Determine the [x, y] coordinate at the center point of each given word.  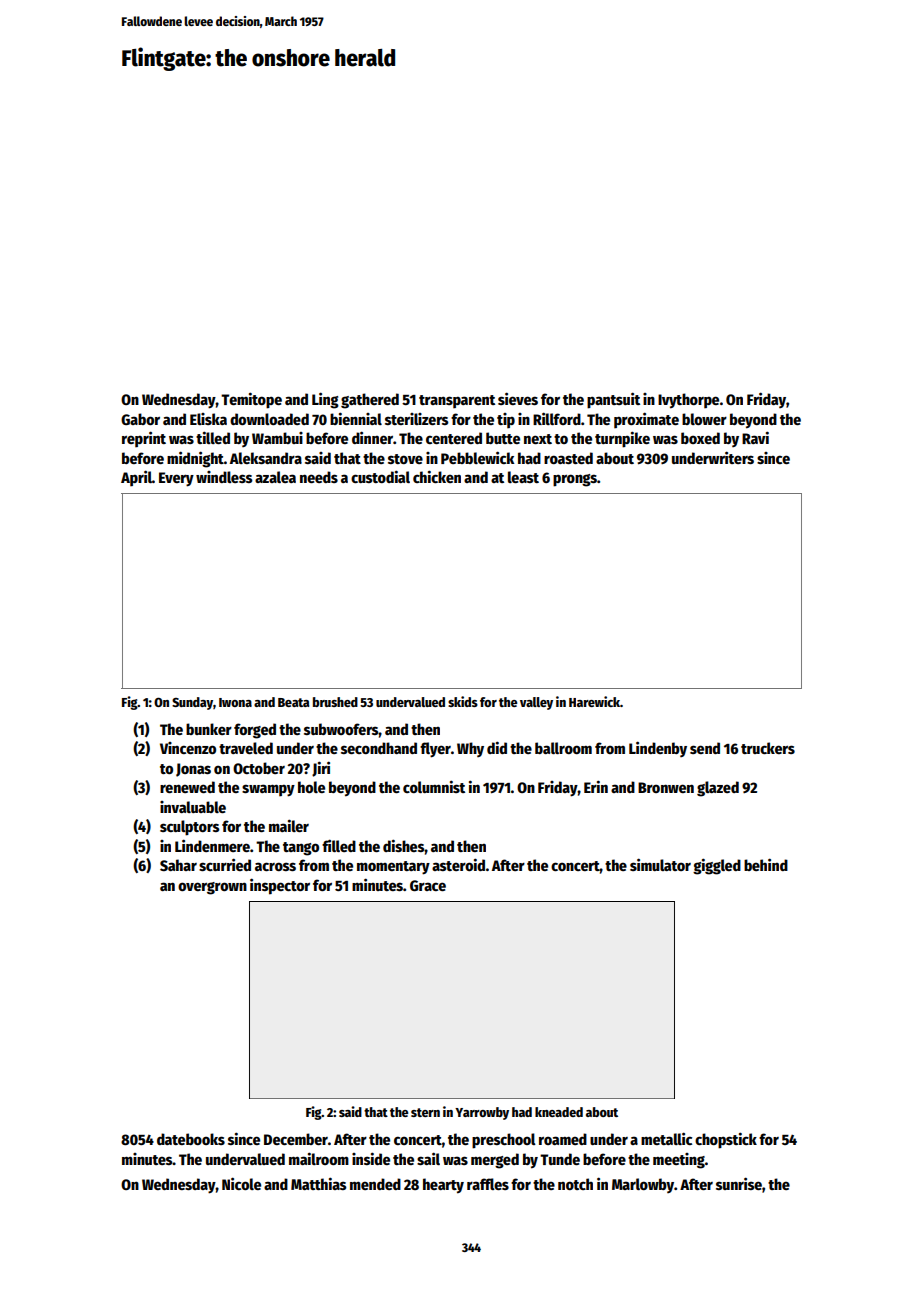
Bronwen [666, 787]
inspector [280, 886]
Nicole [241, 1183]
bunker [209, 729]
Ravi [755, 437]
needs [319, 477]
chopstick [726, 1140]
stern [425, 1112]
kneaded [559, 1112]
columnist [434, 786]
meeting [679, 1161]
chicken [437, 476]
